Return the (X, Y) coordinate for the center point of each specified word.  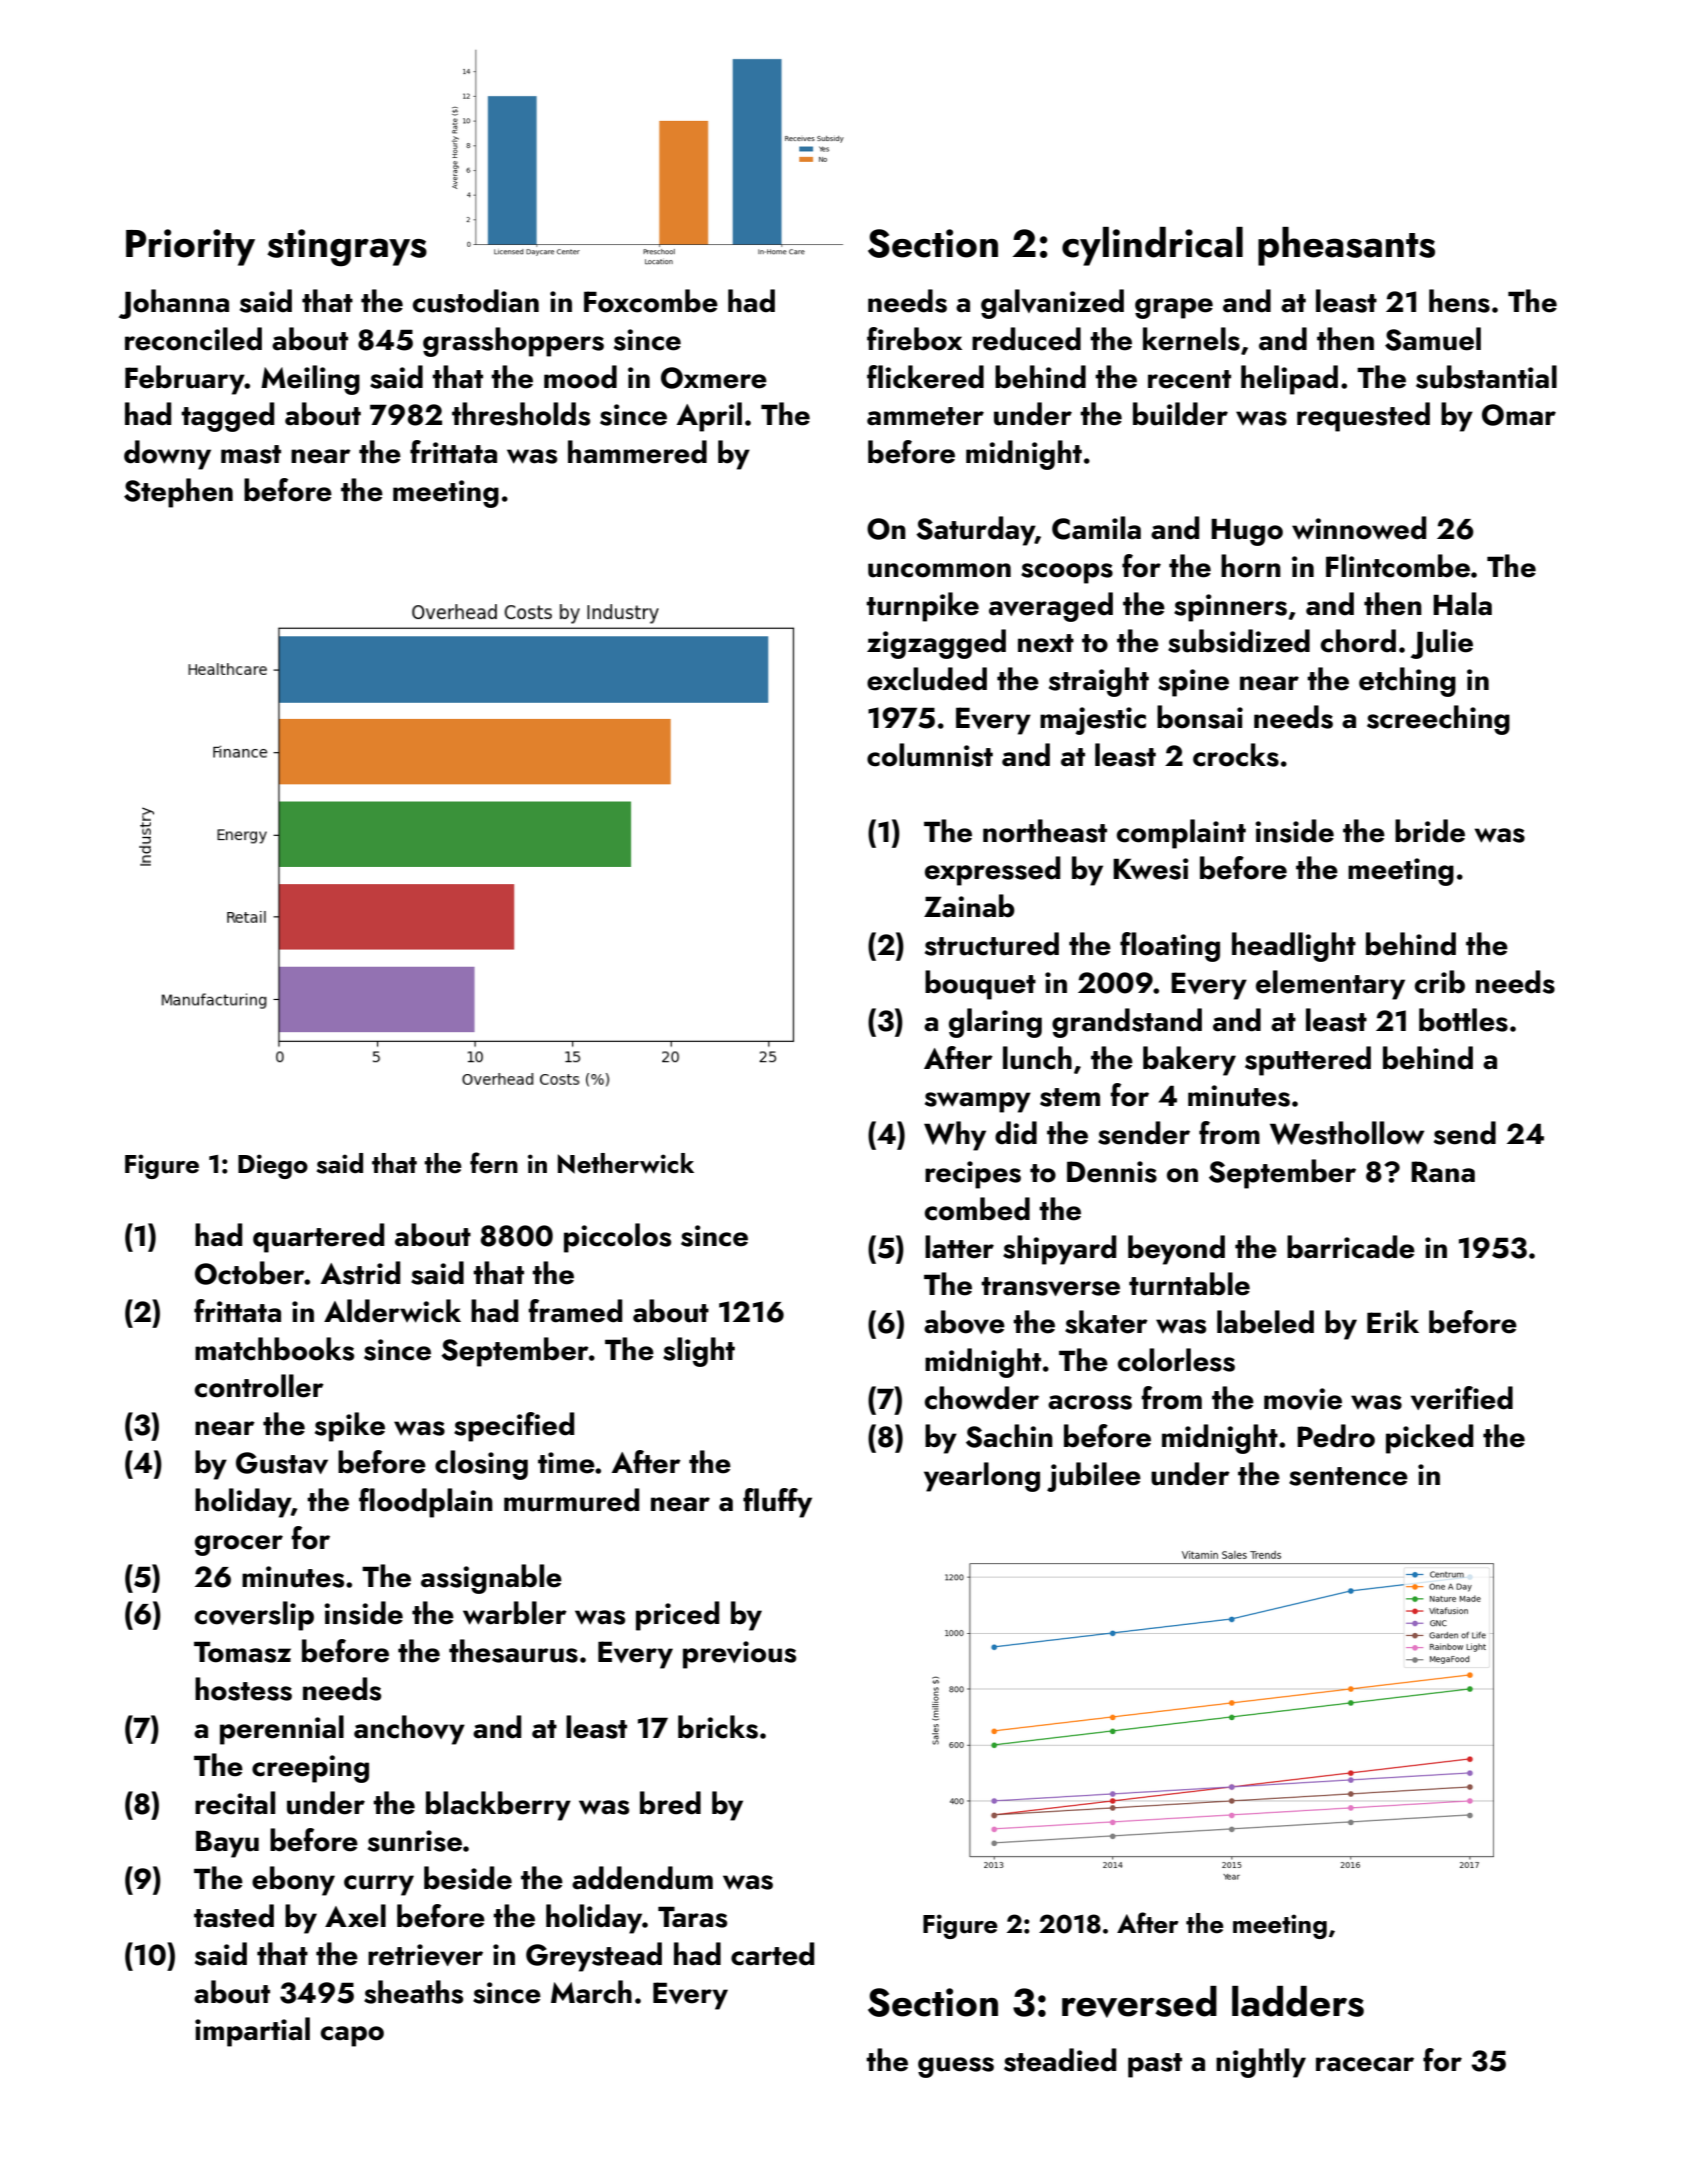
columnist (930, 755)
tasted (234, 1916)
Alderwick (392, 1311)
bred (670, 1803)
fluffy (777, 1503)
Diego (273, 1166)
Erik (1393, 1321)
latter (959, 1247)
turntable (1189, 1284)
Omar (1519, 415)
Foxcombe (651, 301)
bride (1430, 831)
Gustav (282, 1463)
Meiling (310, 380)
